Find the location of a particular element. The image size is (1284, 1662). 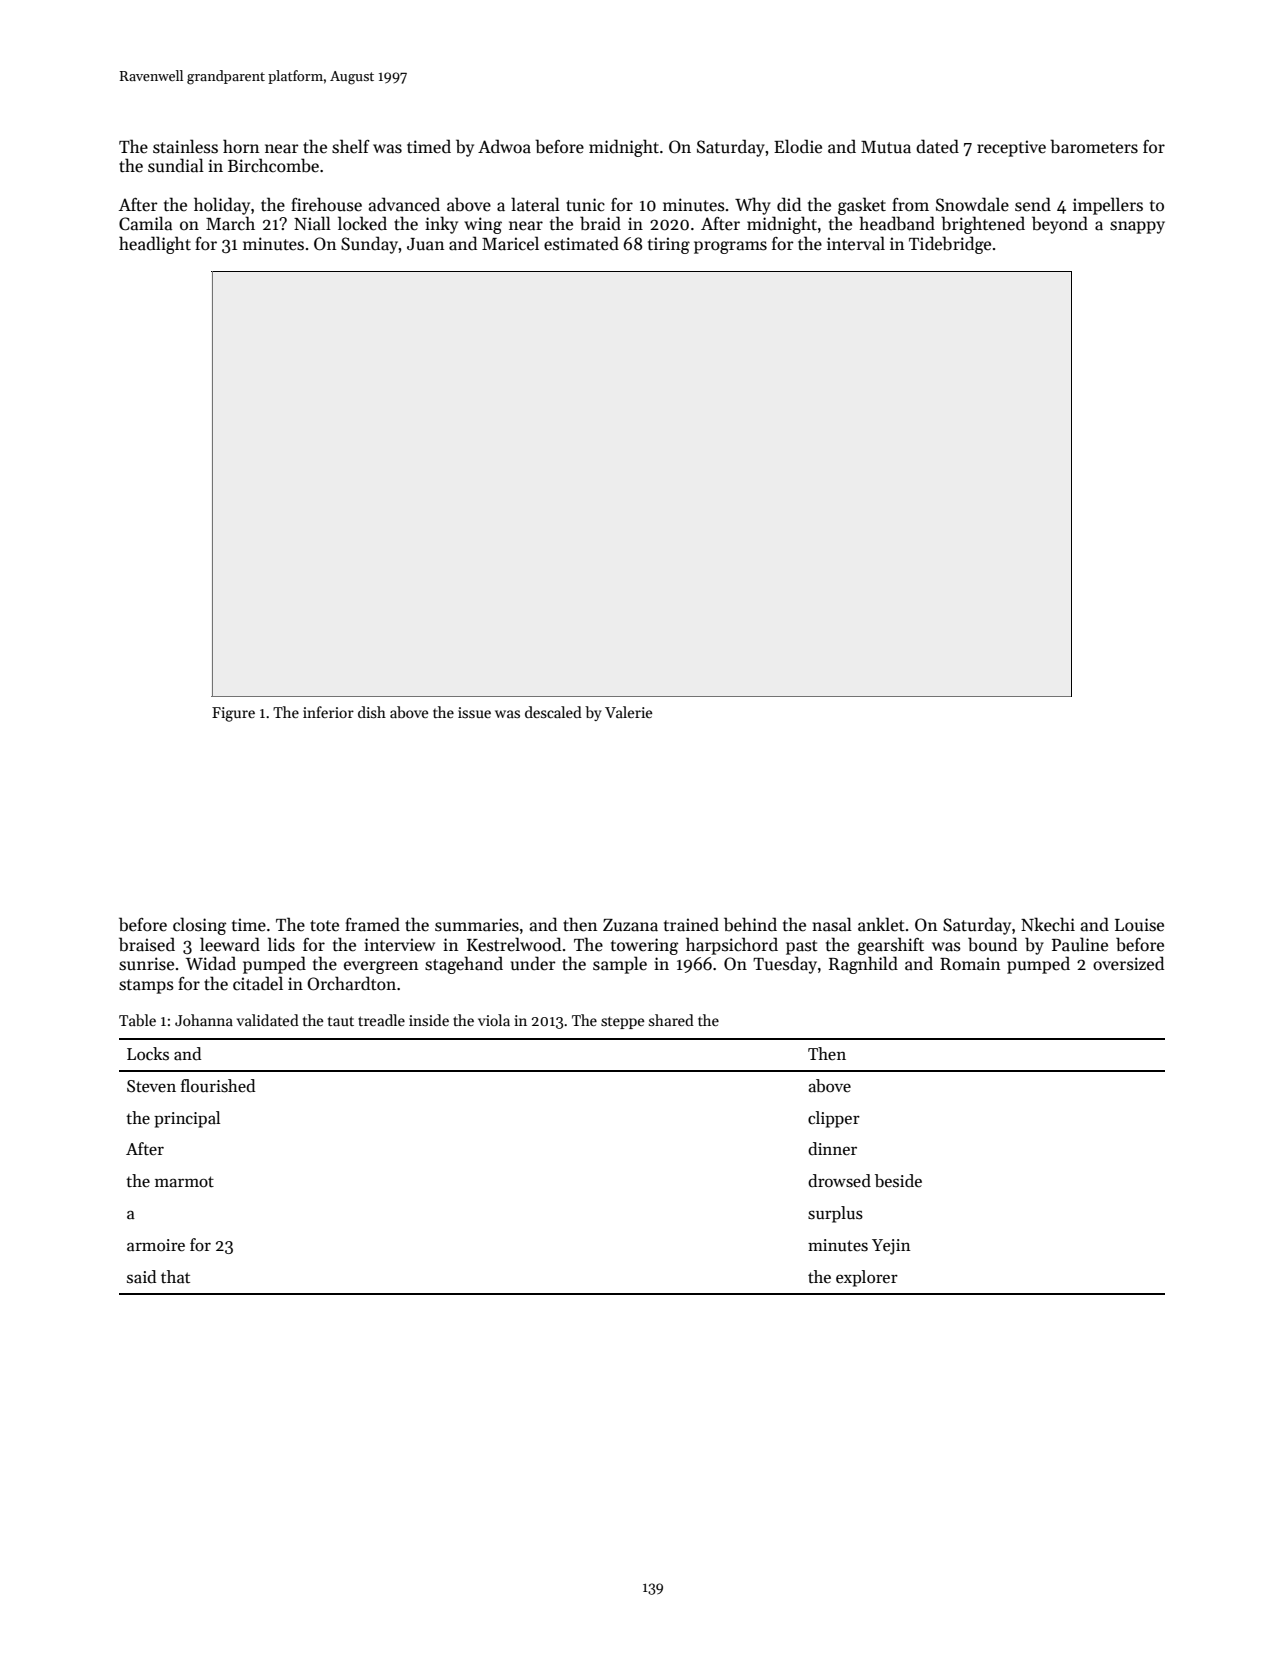

steppe is located at coordinates (623, 1022).
